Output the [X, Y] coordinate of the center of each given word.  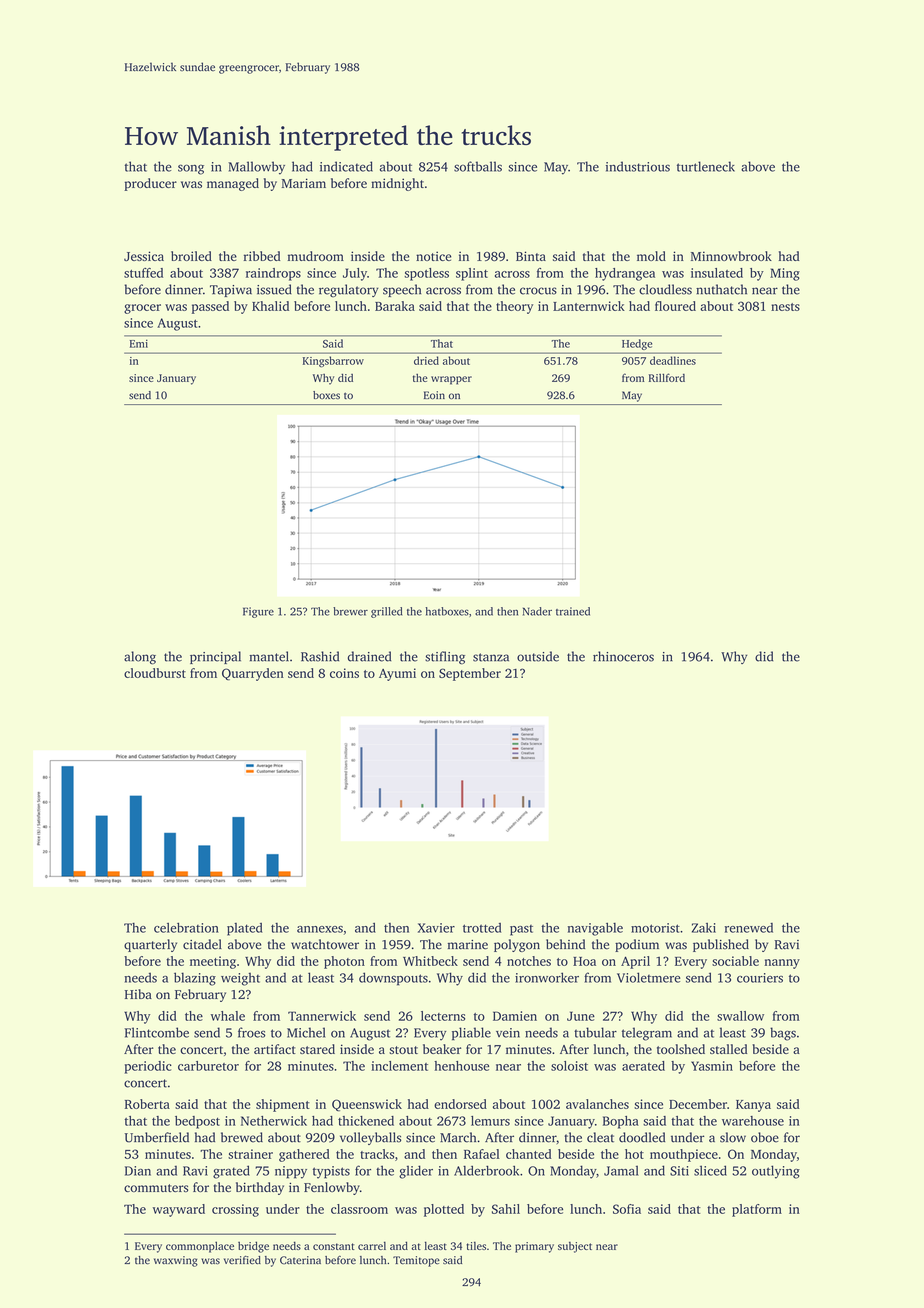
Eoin [434, 395]
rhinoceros [623, 656]
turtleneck [706, 166]
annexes [320, 929]
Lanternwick [589, 306]
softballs [478, 166]
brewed [242, 1137]
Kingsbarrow [333, 362]
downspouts [393, 979]
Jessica [144, 256]
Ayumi [397, 674]
